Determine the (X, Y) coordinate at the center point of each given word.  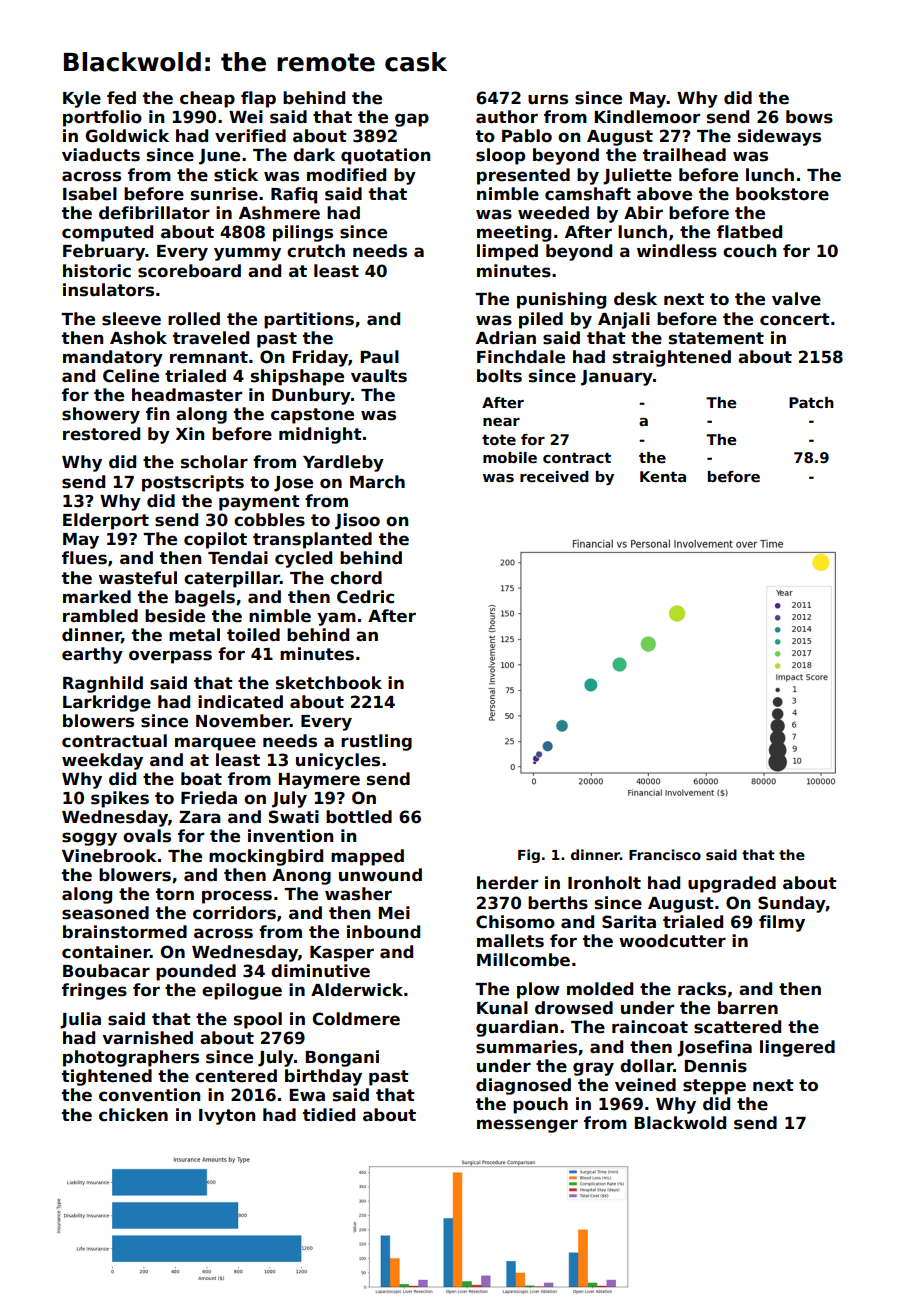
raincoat (650, 1027)
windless (677, 251)
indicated (240, 702)
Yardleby (343, 463)
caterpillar (232, 579)
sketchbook (329, 683)
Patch (811, 402)
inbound (383, 932)
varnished (147, 1038)
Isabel (90, 194)
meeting (514, 233)
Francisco (665, 854)
